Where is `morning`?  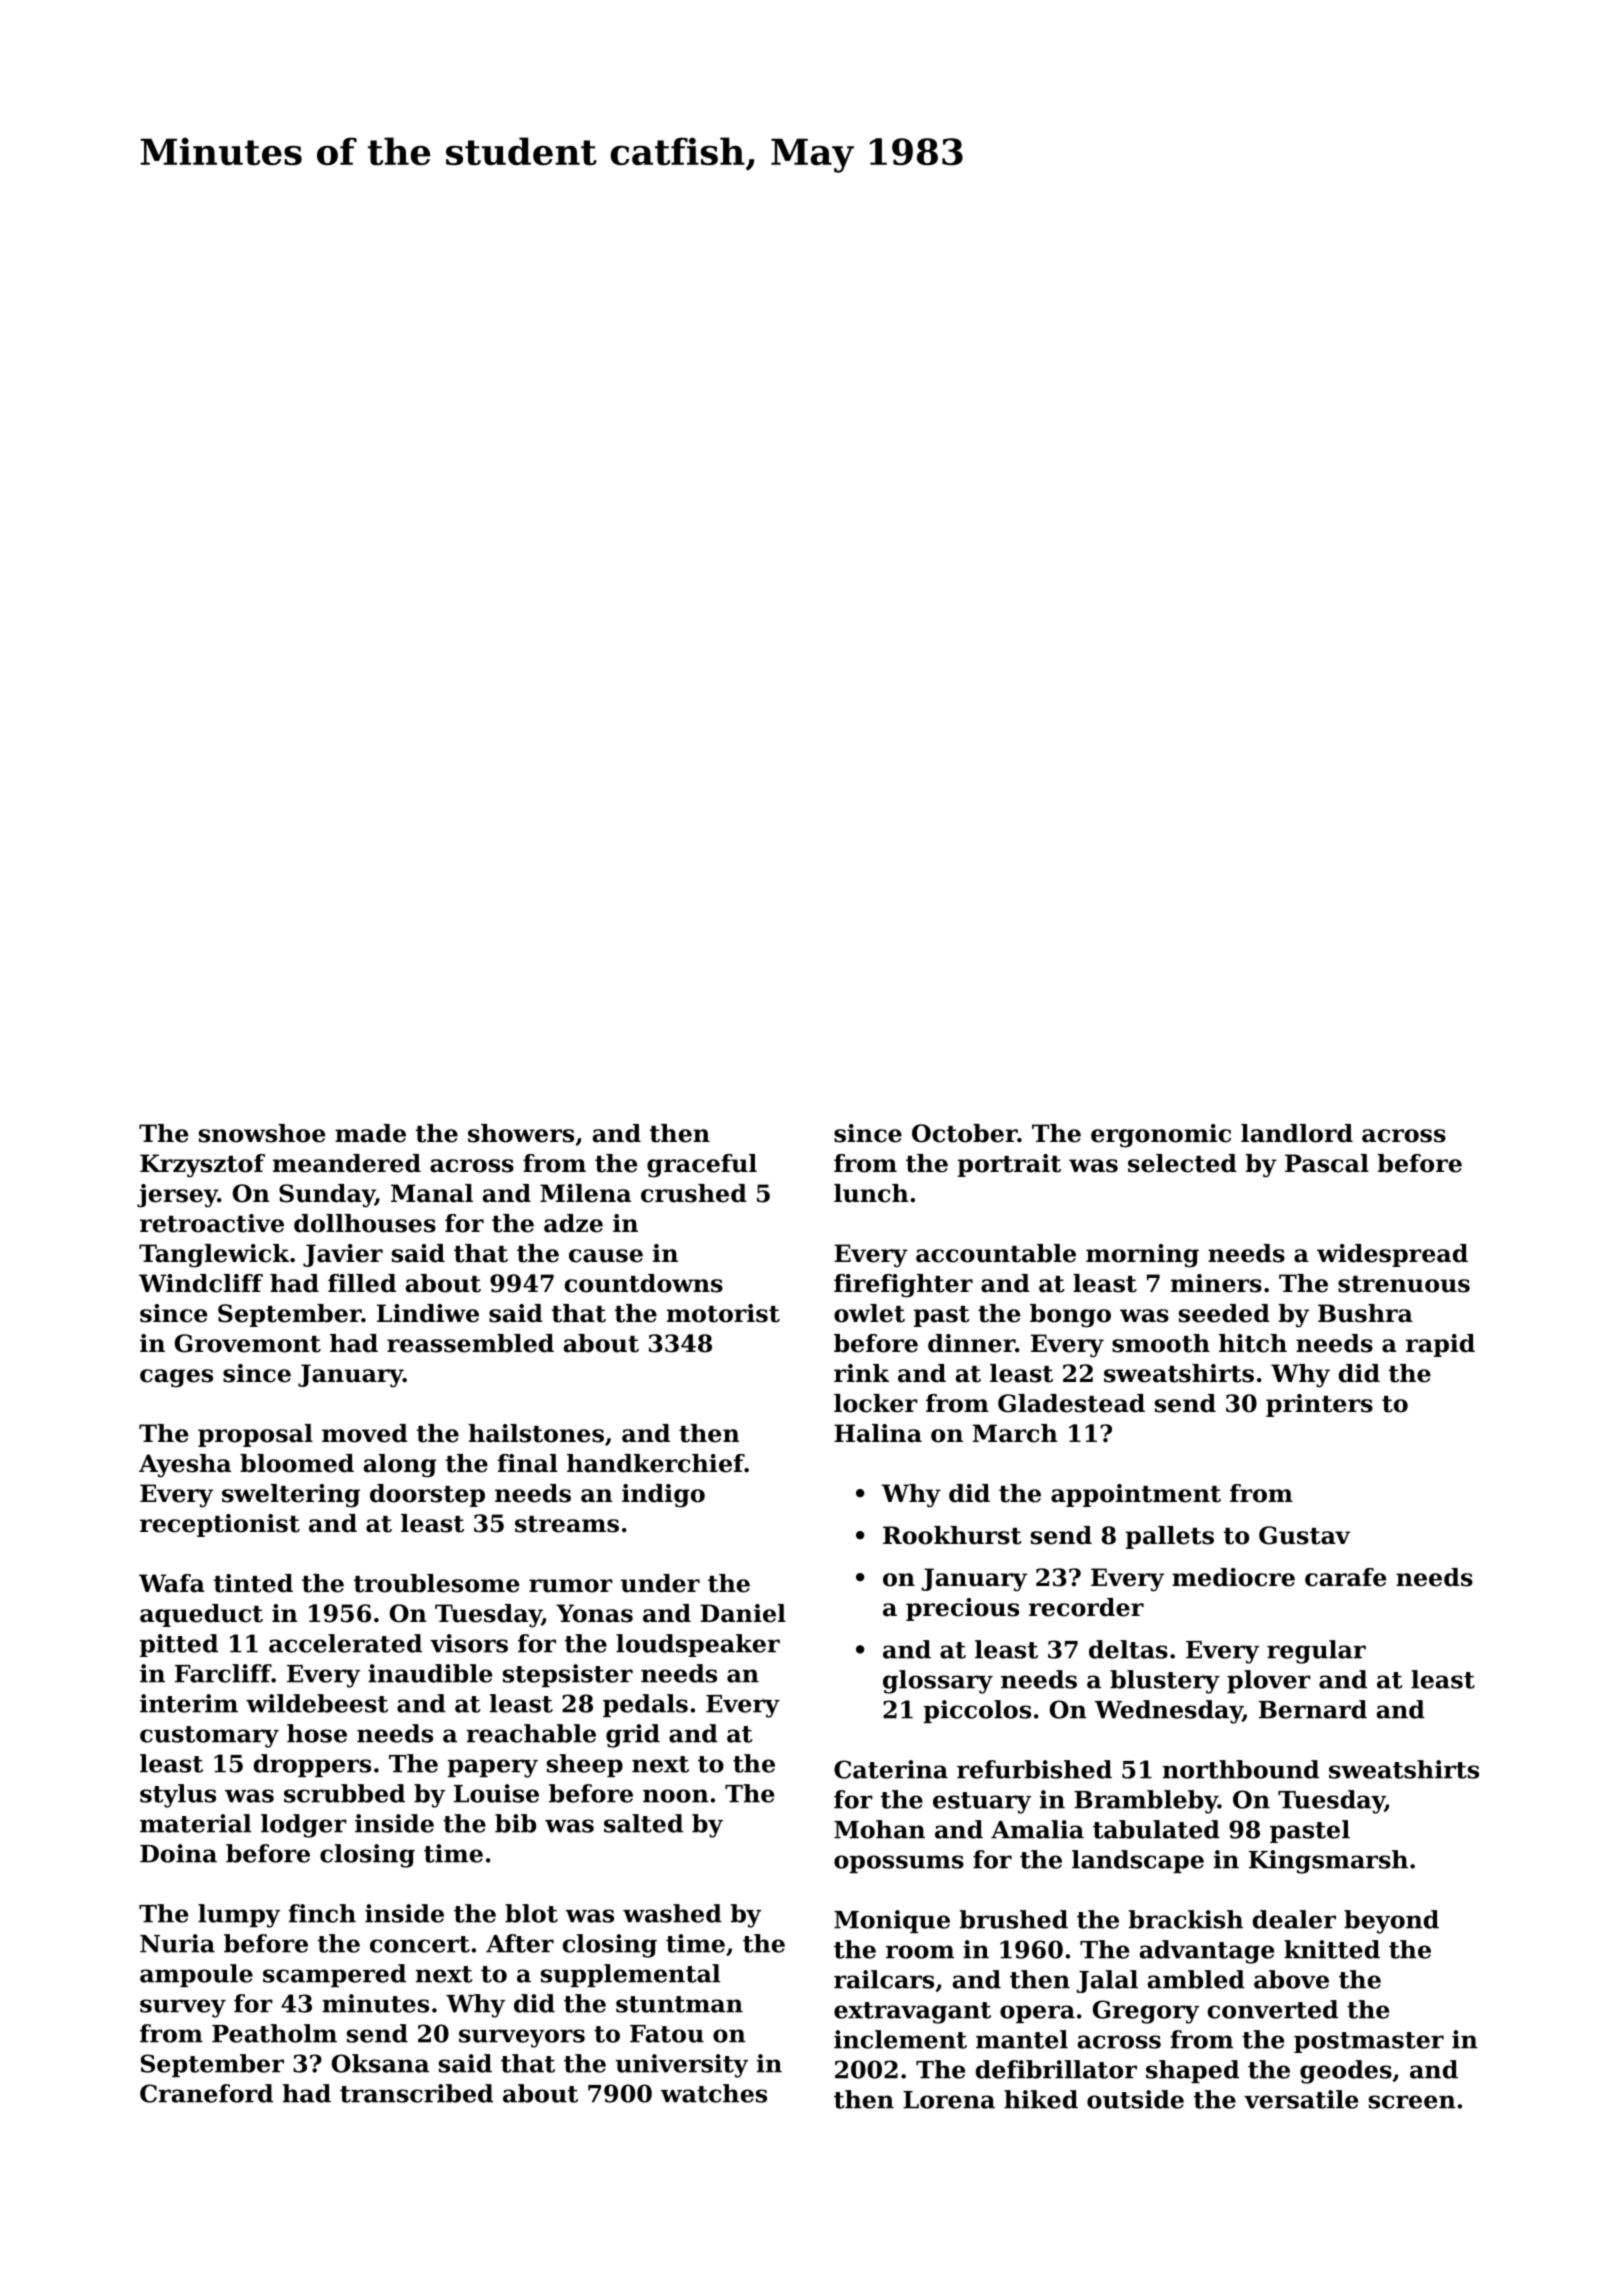
morning is located at coordinates (1142, 1256).
